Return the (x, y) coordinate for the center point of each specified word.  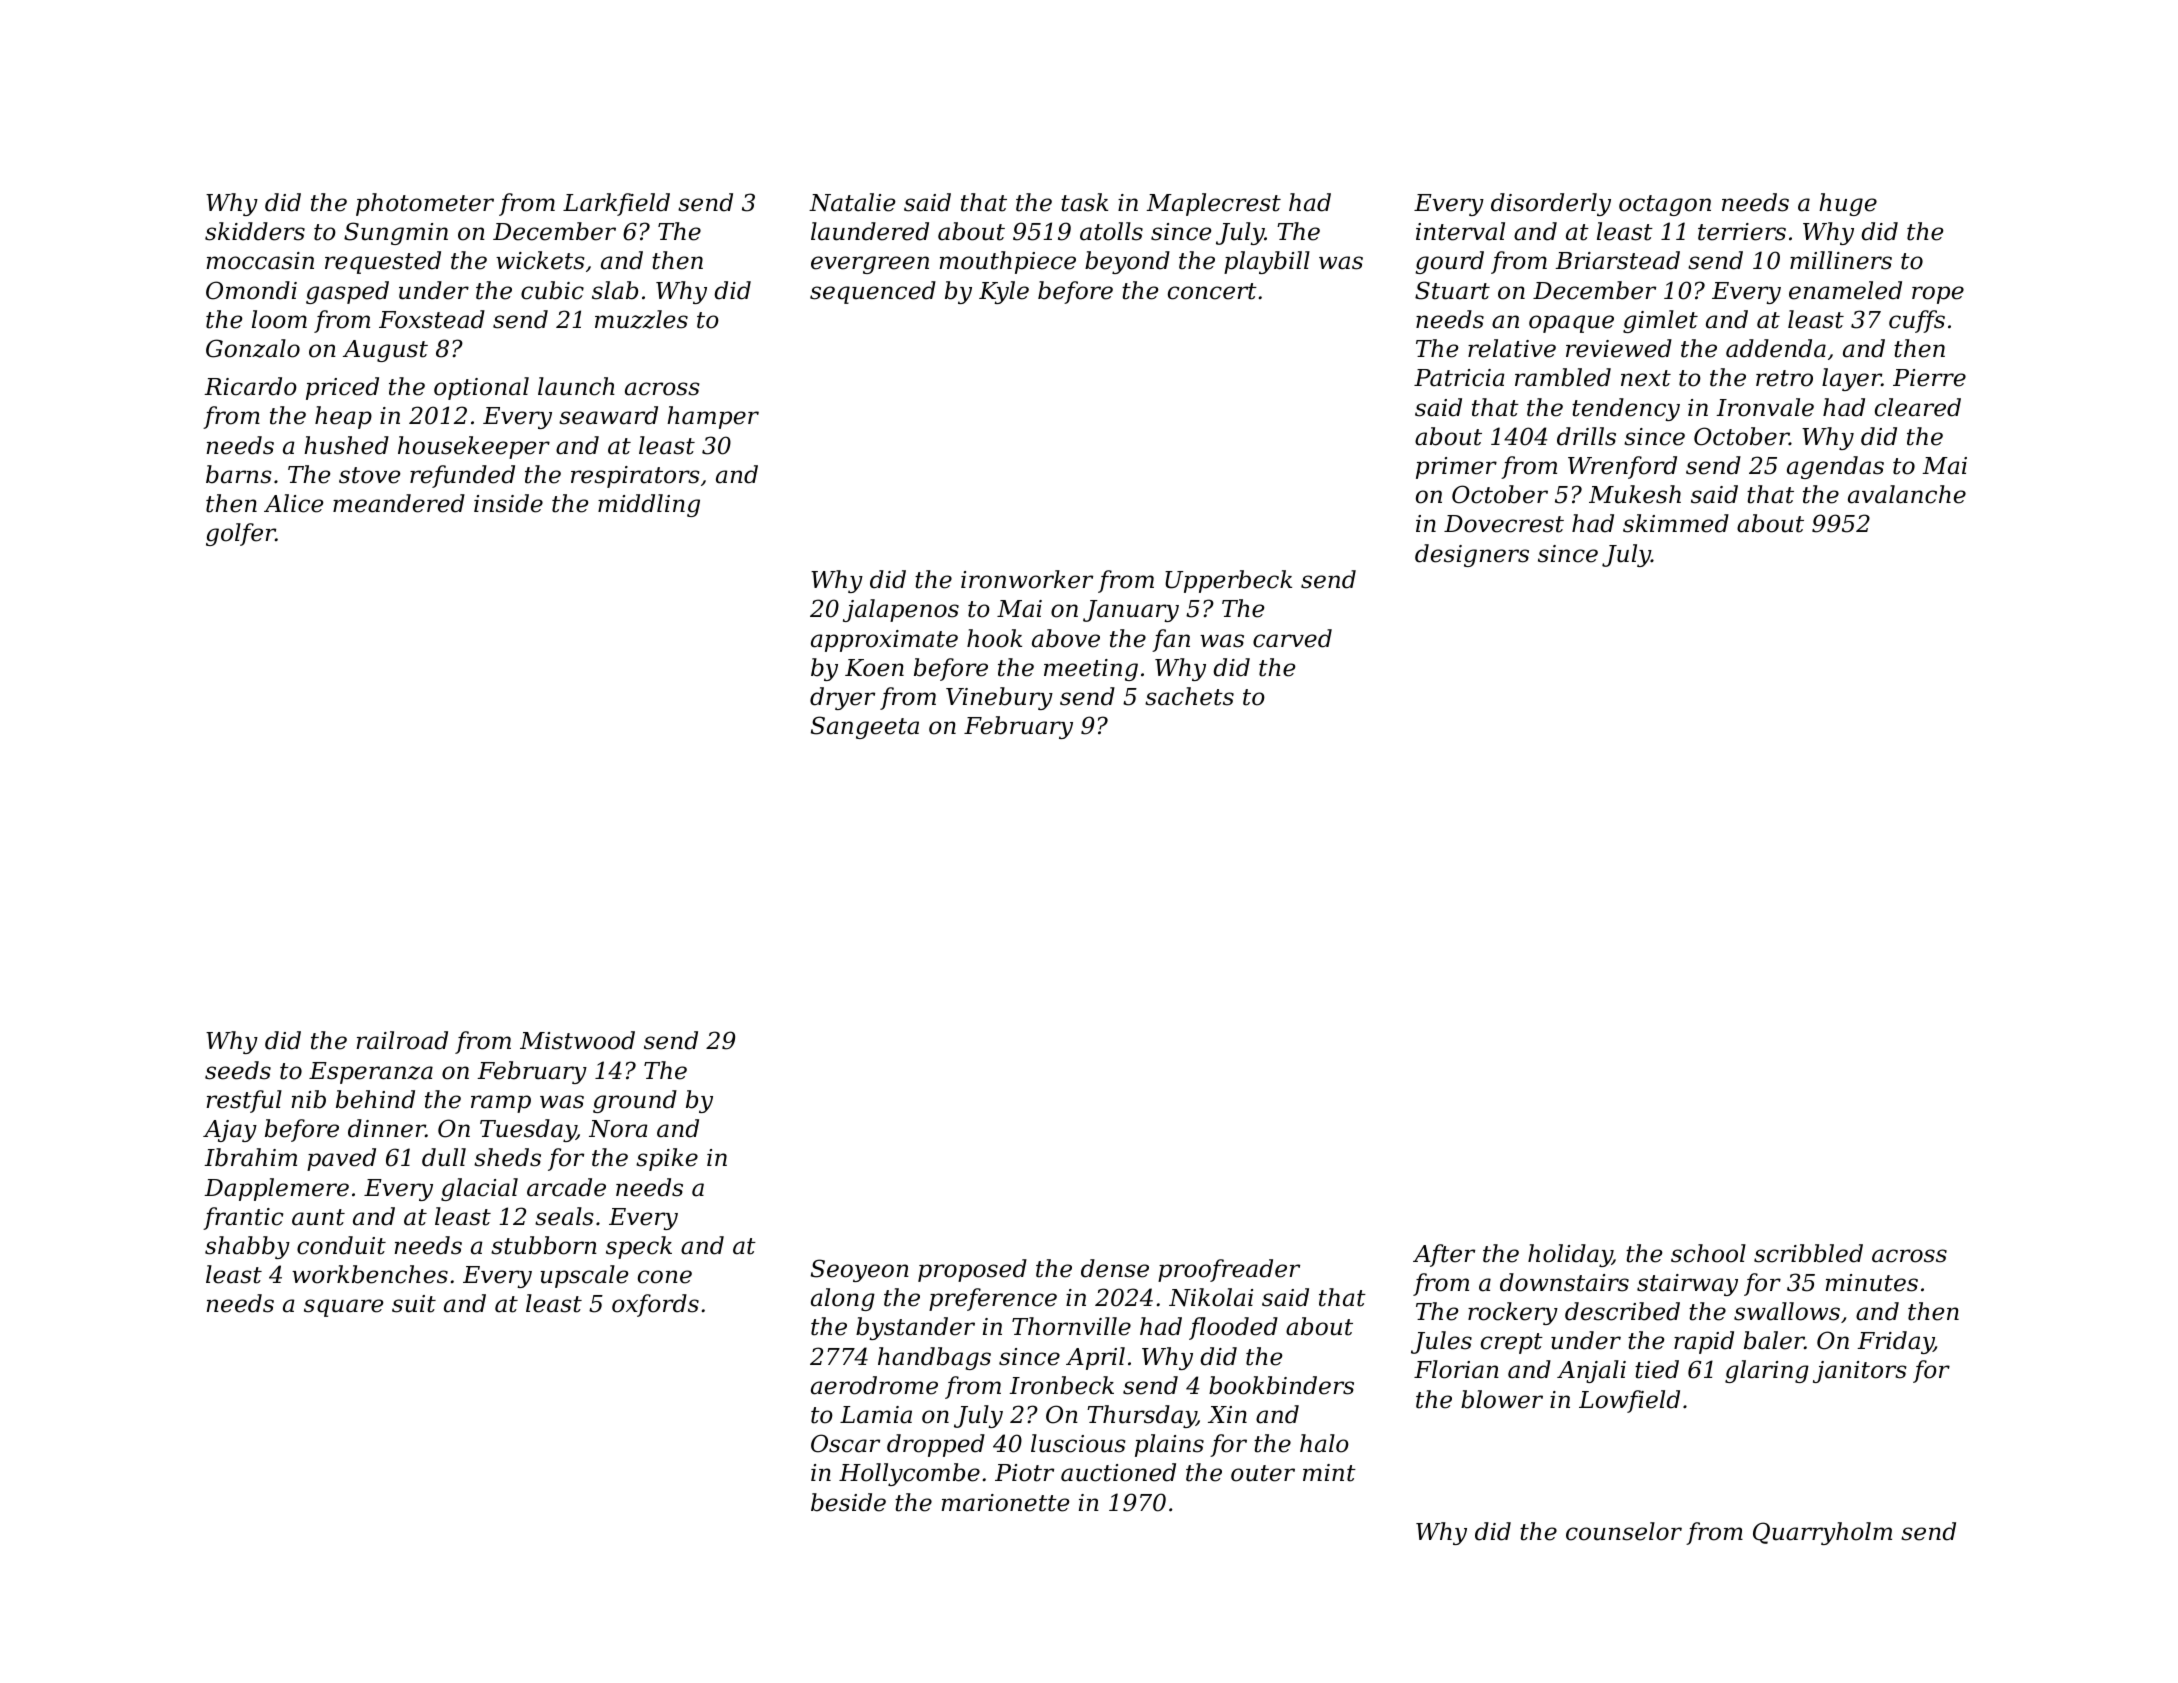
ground (635, 1101)
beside (848, 1502)
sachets (1189, 696)
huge (1848, 204)
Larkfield (616, 204)
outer (1263, 1473)
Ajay (230, 1131)
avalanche (1907, 494)
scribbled (1808, 1253)
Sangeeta (865, 727)
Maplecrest (1213, 204)
